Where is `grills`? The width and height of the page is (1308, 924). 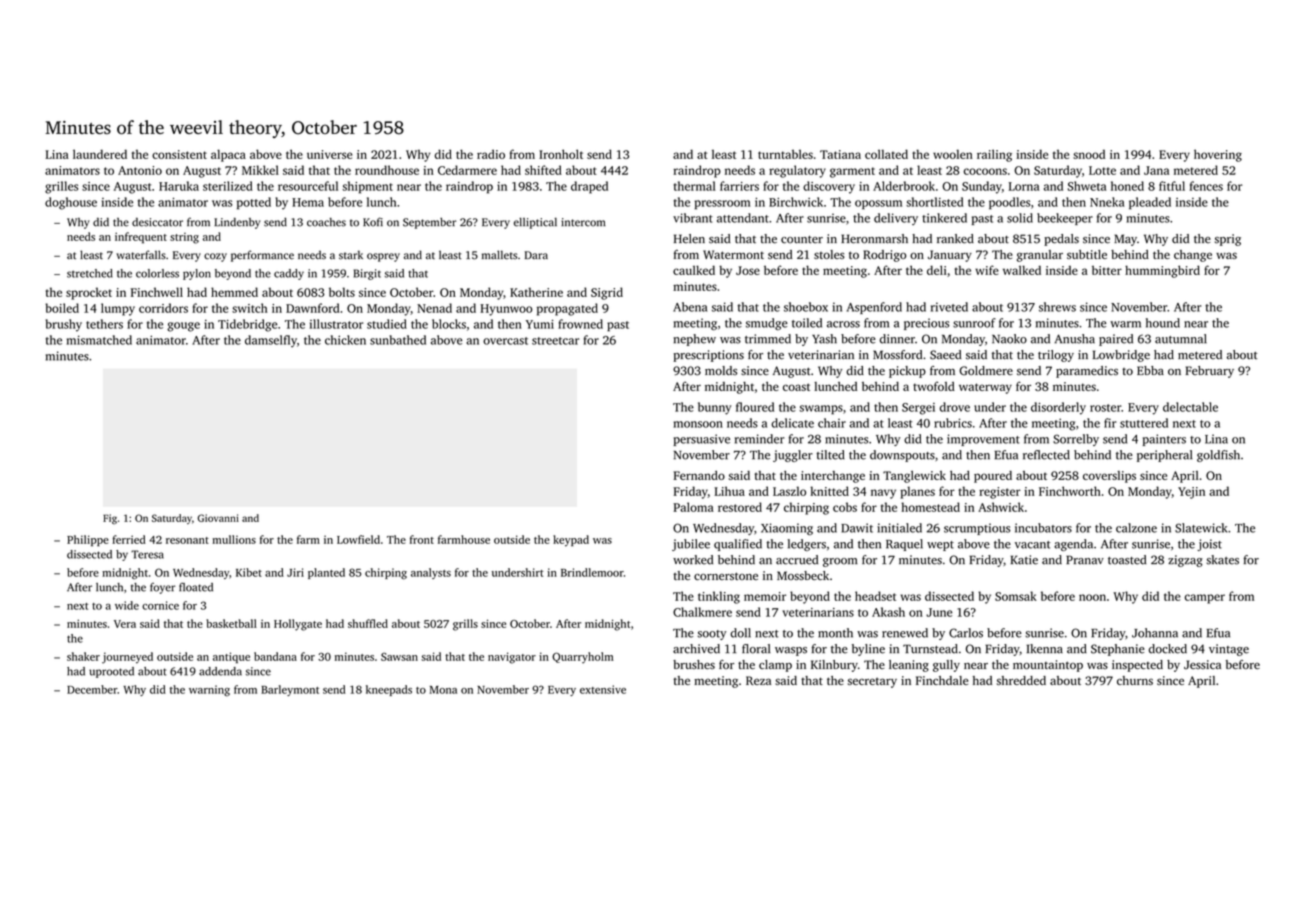
grills is located at coordinates (465, 625).
